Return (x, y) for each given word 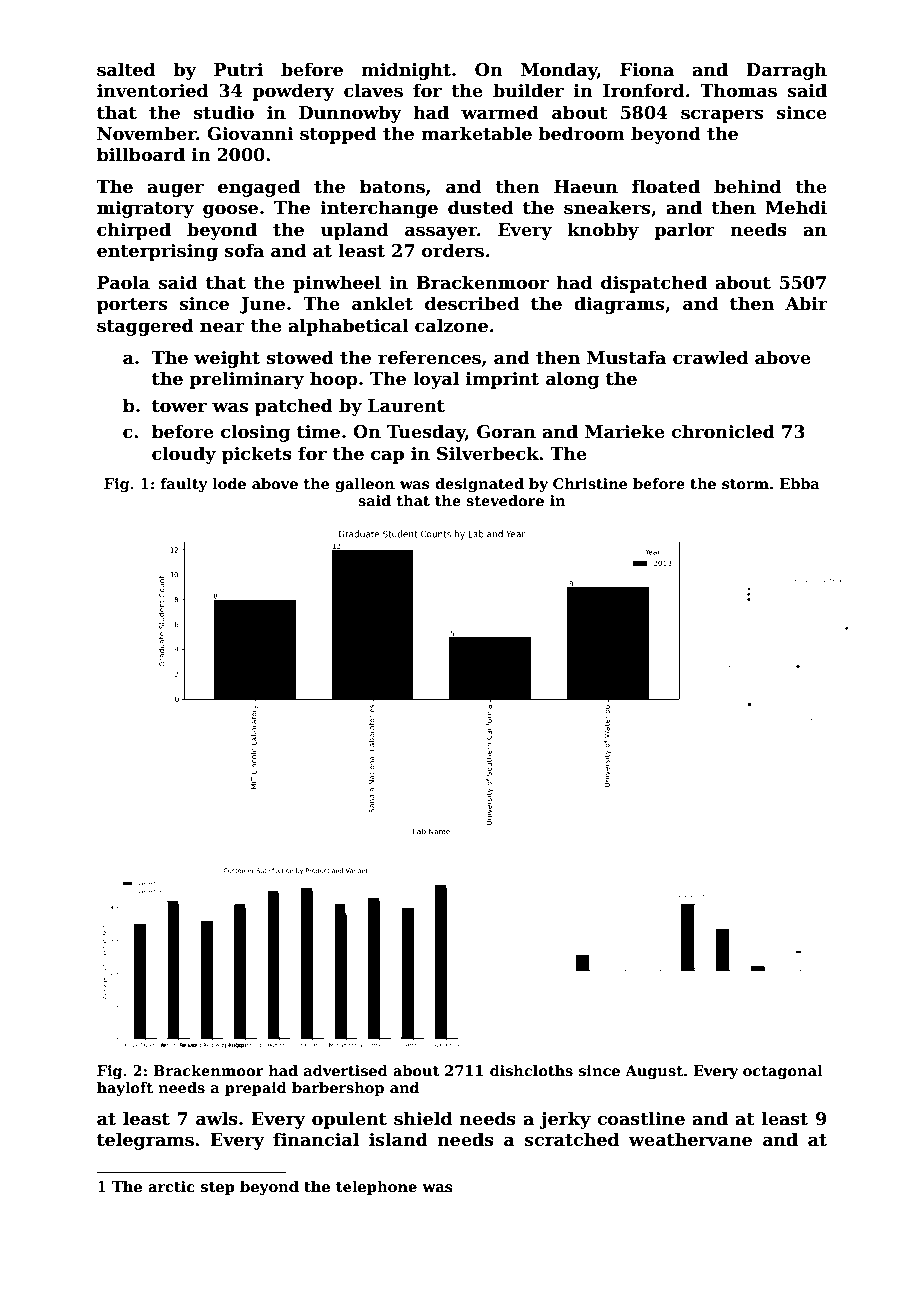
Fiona (647, 70)
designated (479, 485)
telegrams (145, 1141)
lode (229, 483)
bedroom (581, 133)
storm (745, 484)
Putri (238, 70)
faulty (184, 485)
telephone (376, 1187)
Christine (590, 483)
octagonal (782, 1072)
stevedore (505, 500)
